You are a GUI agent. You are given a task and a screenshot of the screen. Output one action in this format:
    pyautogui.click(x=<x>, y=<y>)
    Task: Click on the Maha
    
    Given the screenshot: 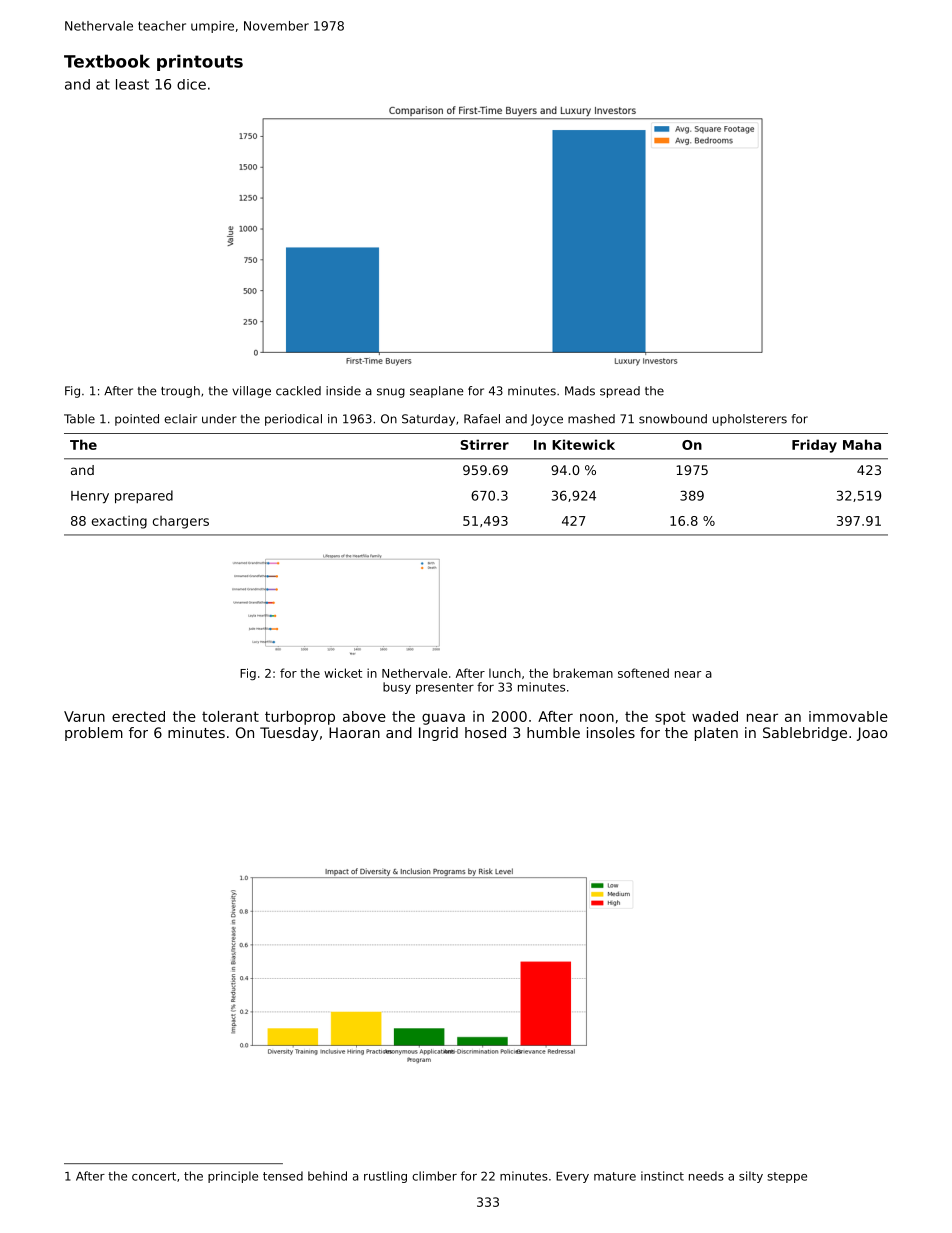 What is the action you would take?
    pyautogui.click(x=862, y=444)
